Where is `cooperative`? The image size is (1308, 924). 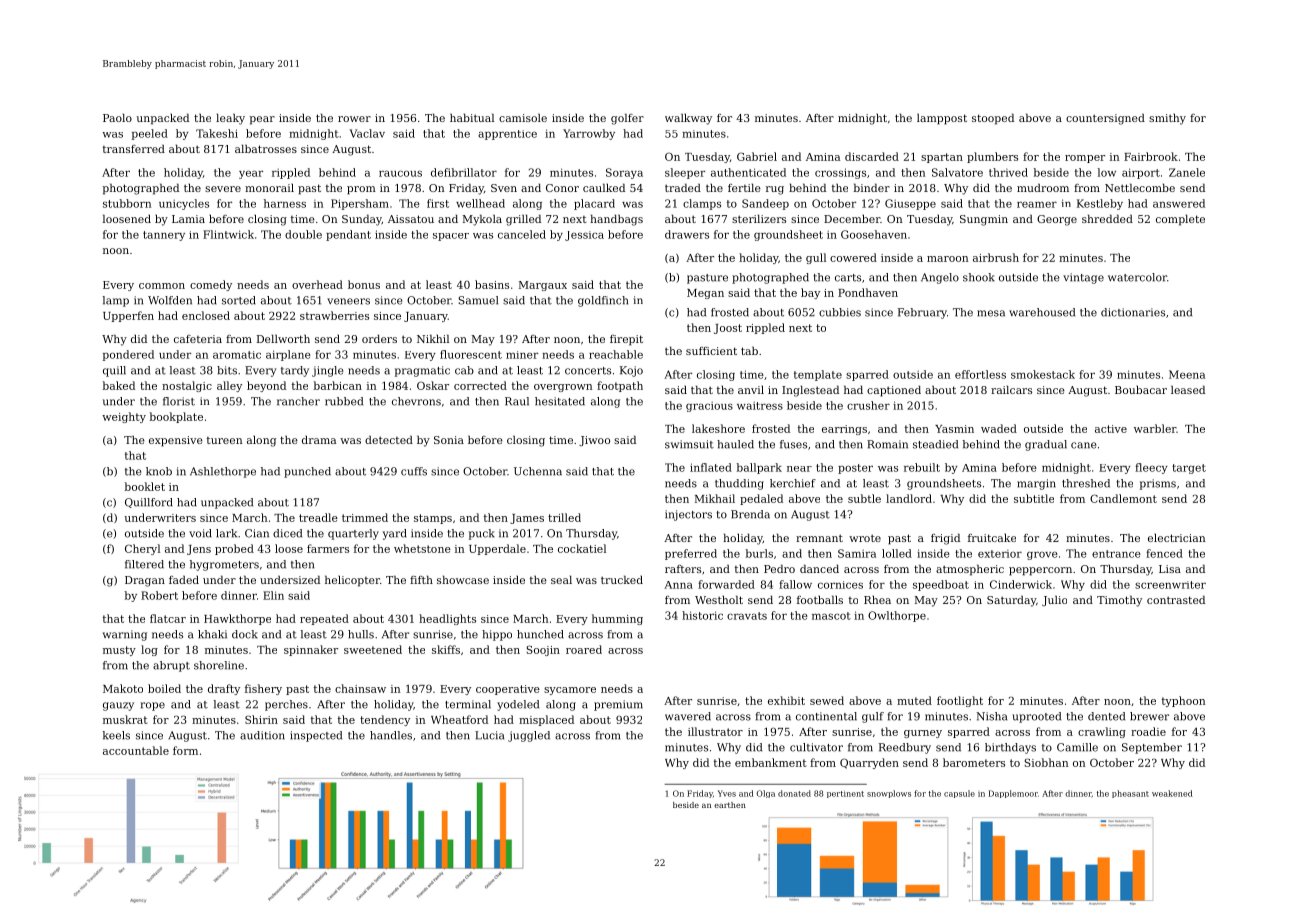
cooperative is located at coordinates (508, 690).
